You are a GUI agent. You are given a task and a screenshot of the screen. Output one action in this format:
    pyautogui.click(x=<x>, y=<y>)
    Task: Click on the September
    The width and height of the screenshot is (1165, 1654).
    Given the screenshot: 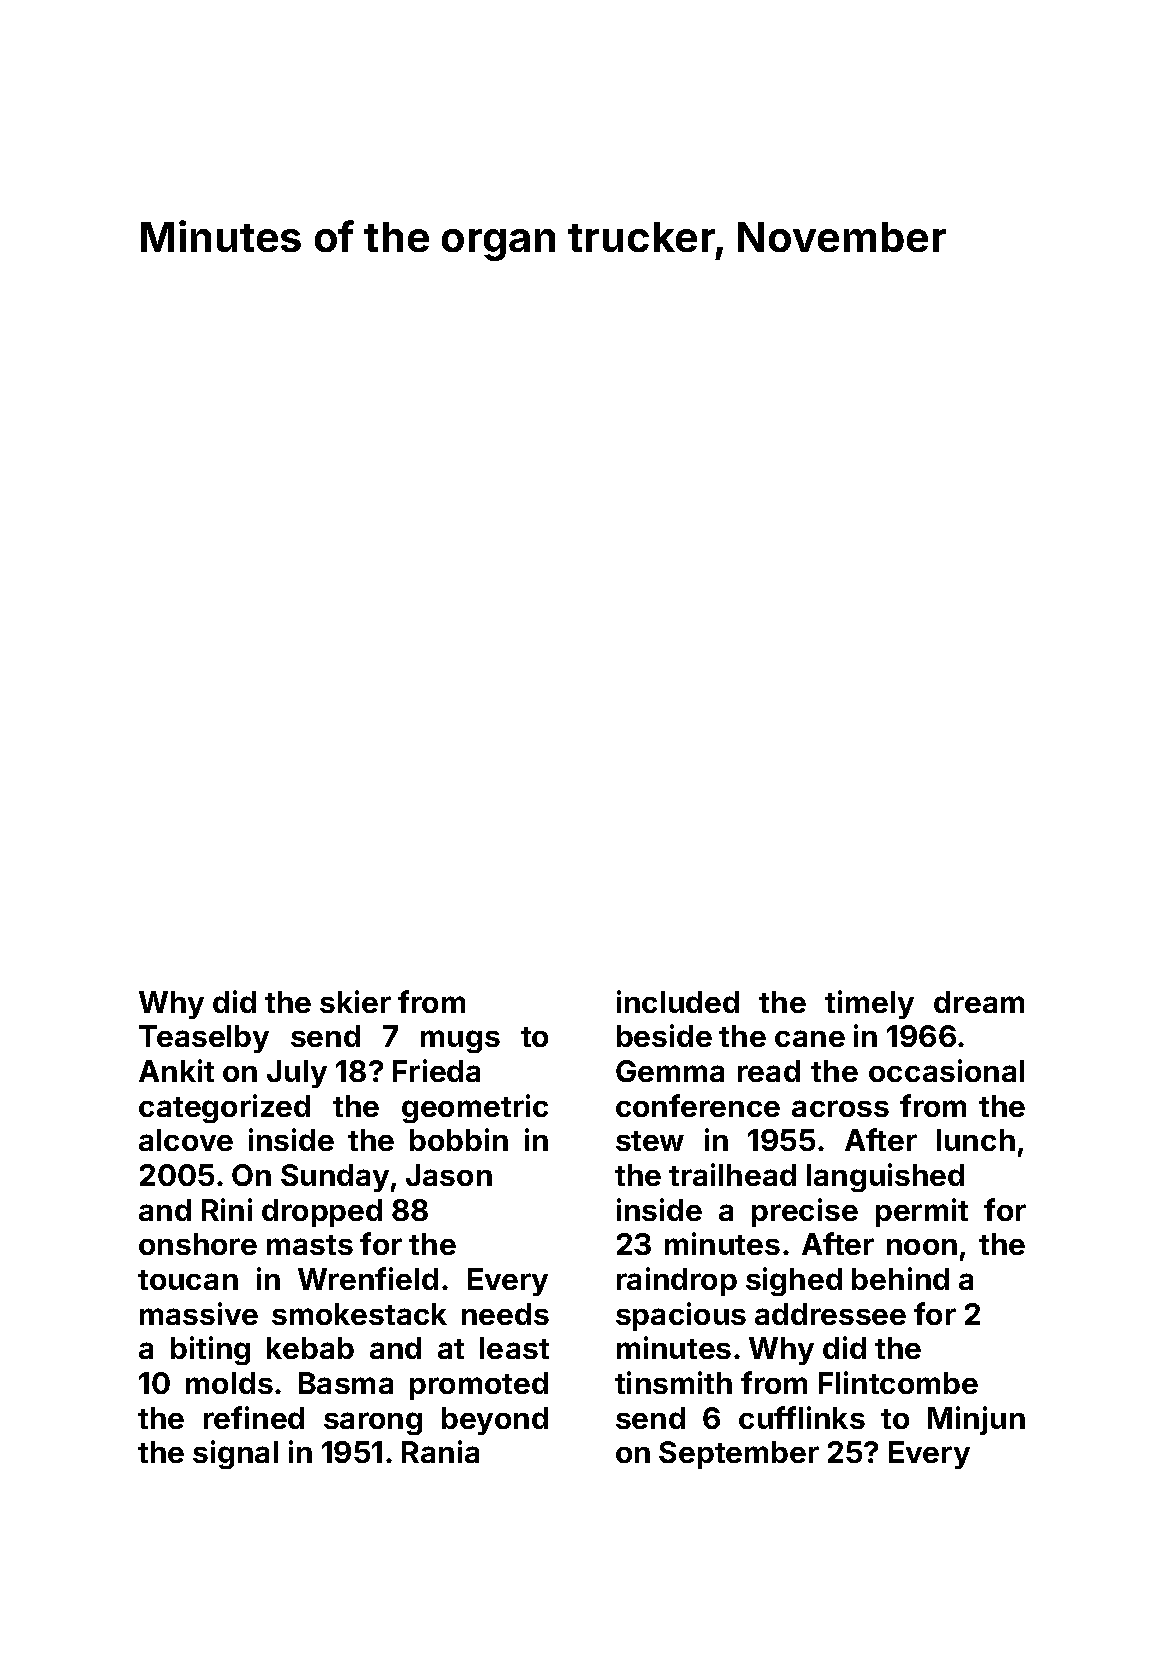 What is the action you would take?
    pyautogui.click(x=739, y=1455)
